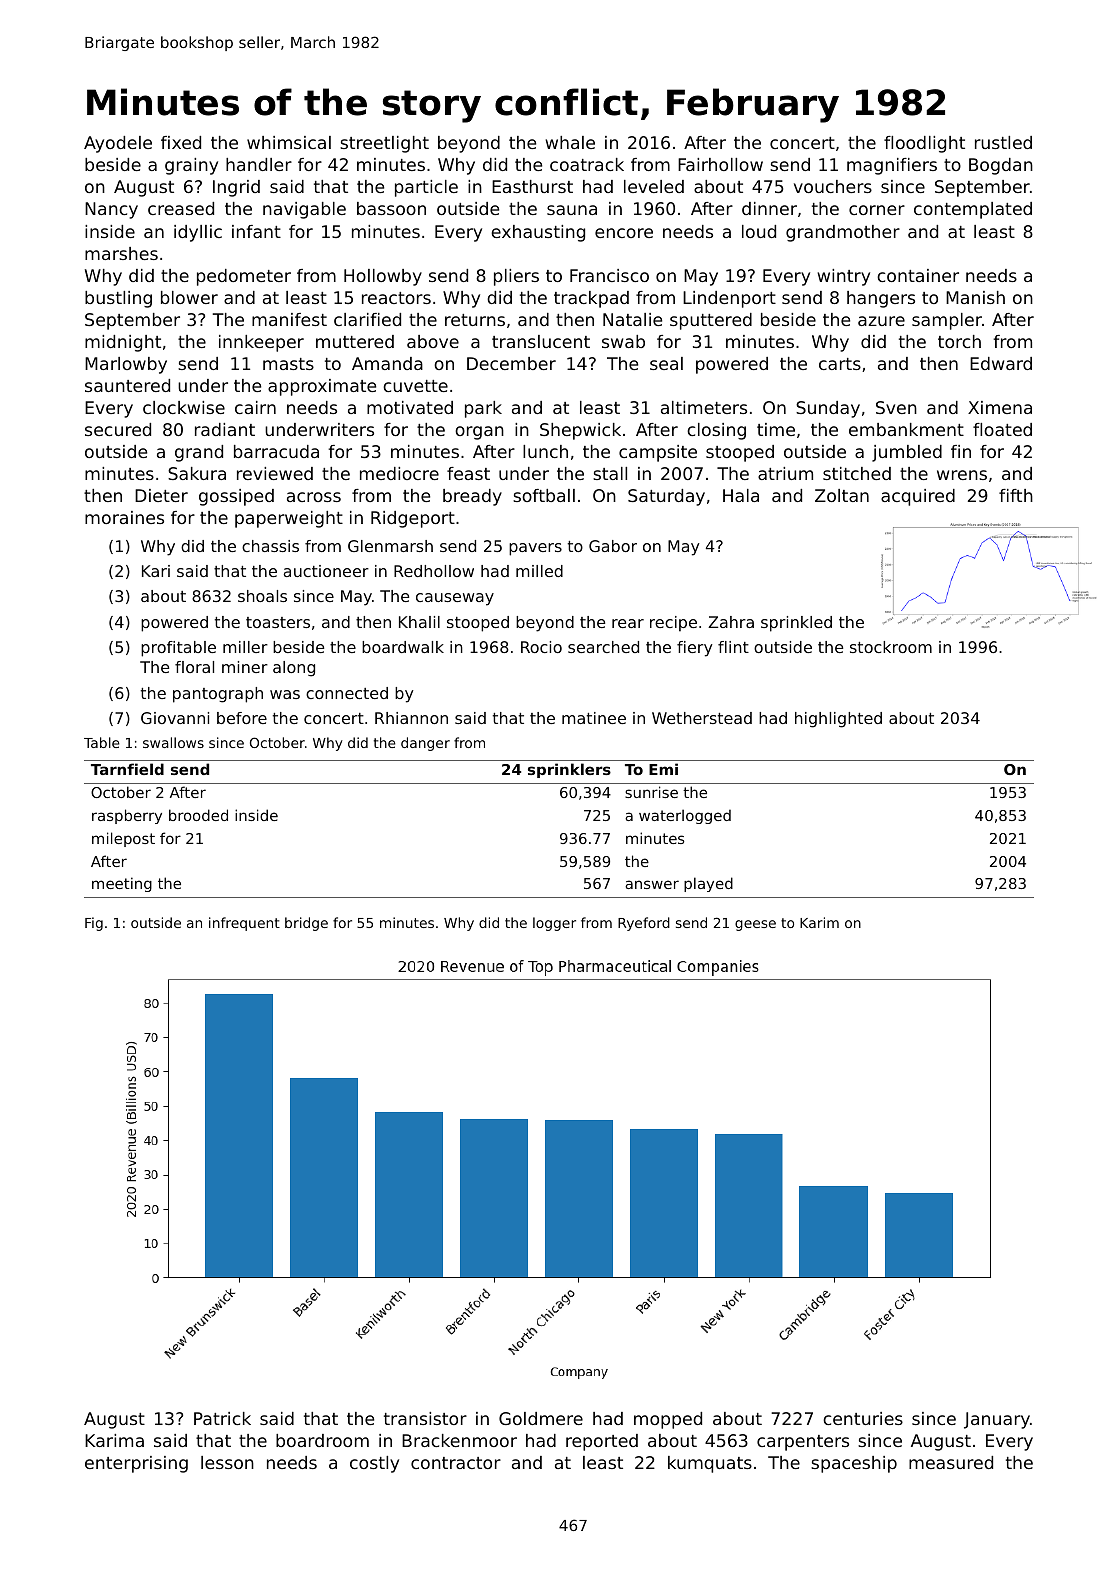 The height and width of the screenshot is (1581, 1118). Describe the element at coordinates (173, 742) in the screenshot. I see `swallows` at that location.
